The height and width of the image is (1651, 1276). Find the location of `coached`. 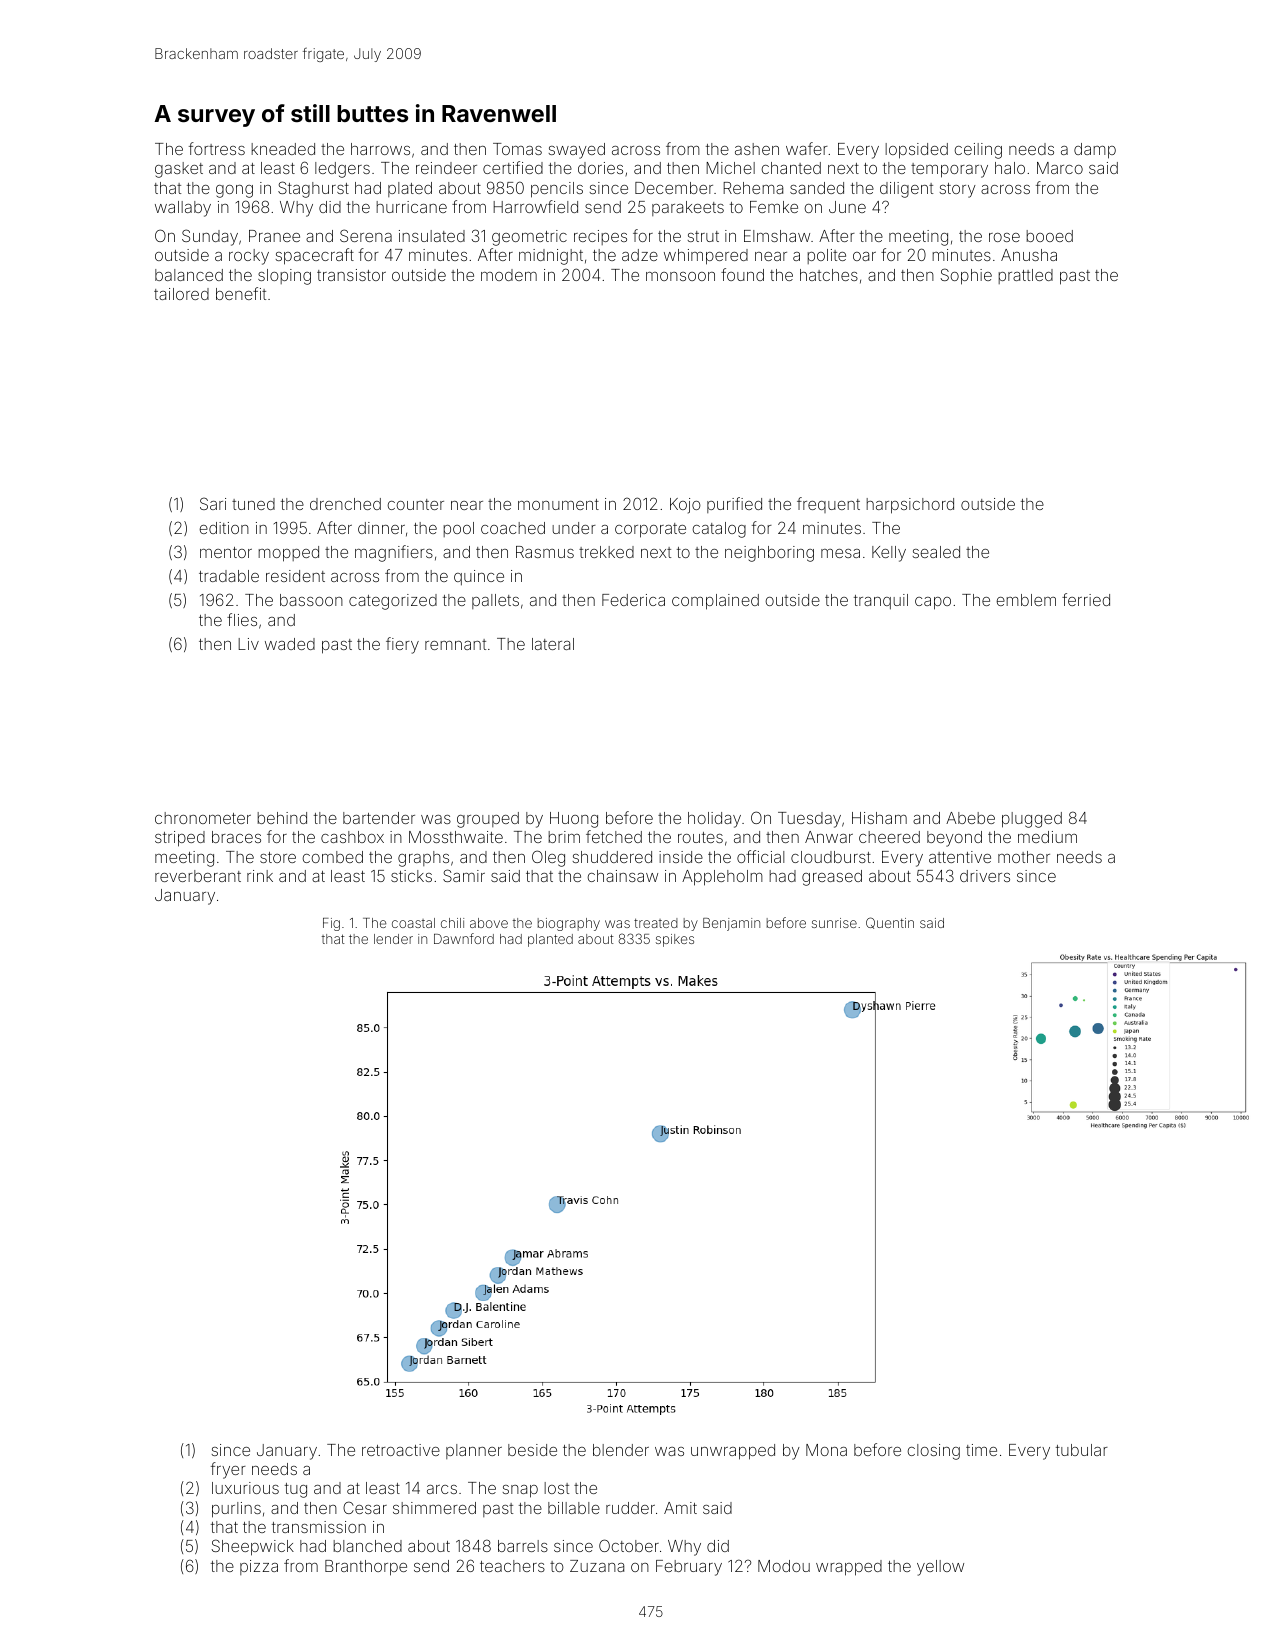

coached is located at coordinates (513, 528).
